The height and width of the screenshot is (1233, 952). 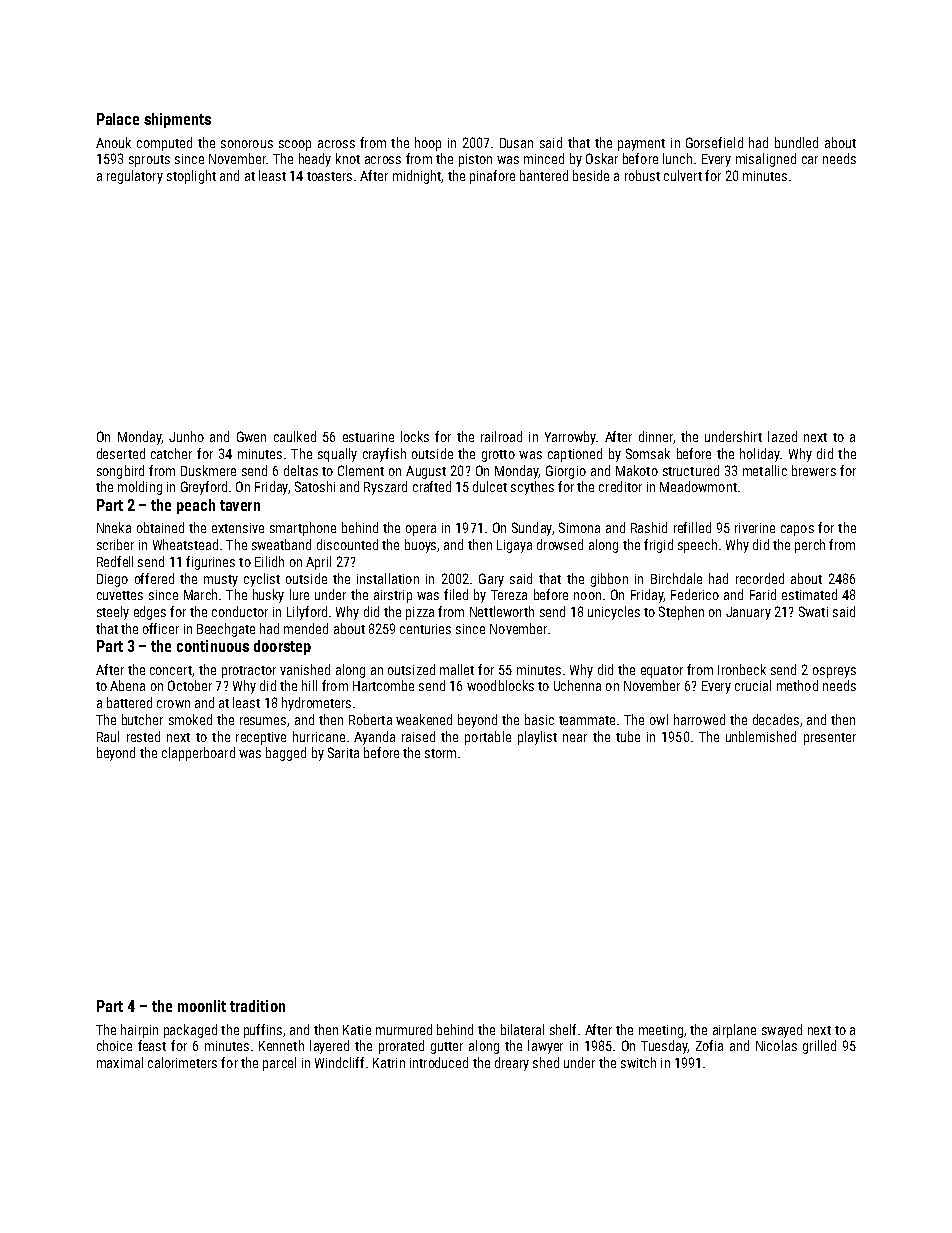 What do you see at coordinates (120, 1062) in the screenshot?
I see `maximal` at bounding box center [120, 1062].
